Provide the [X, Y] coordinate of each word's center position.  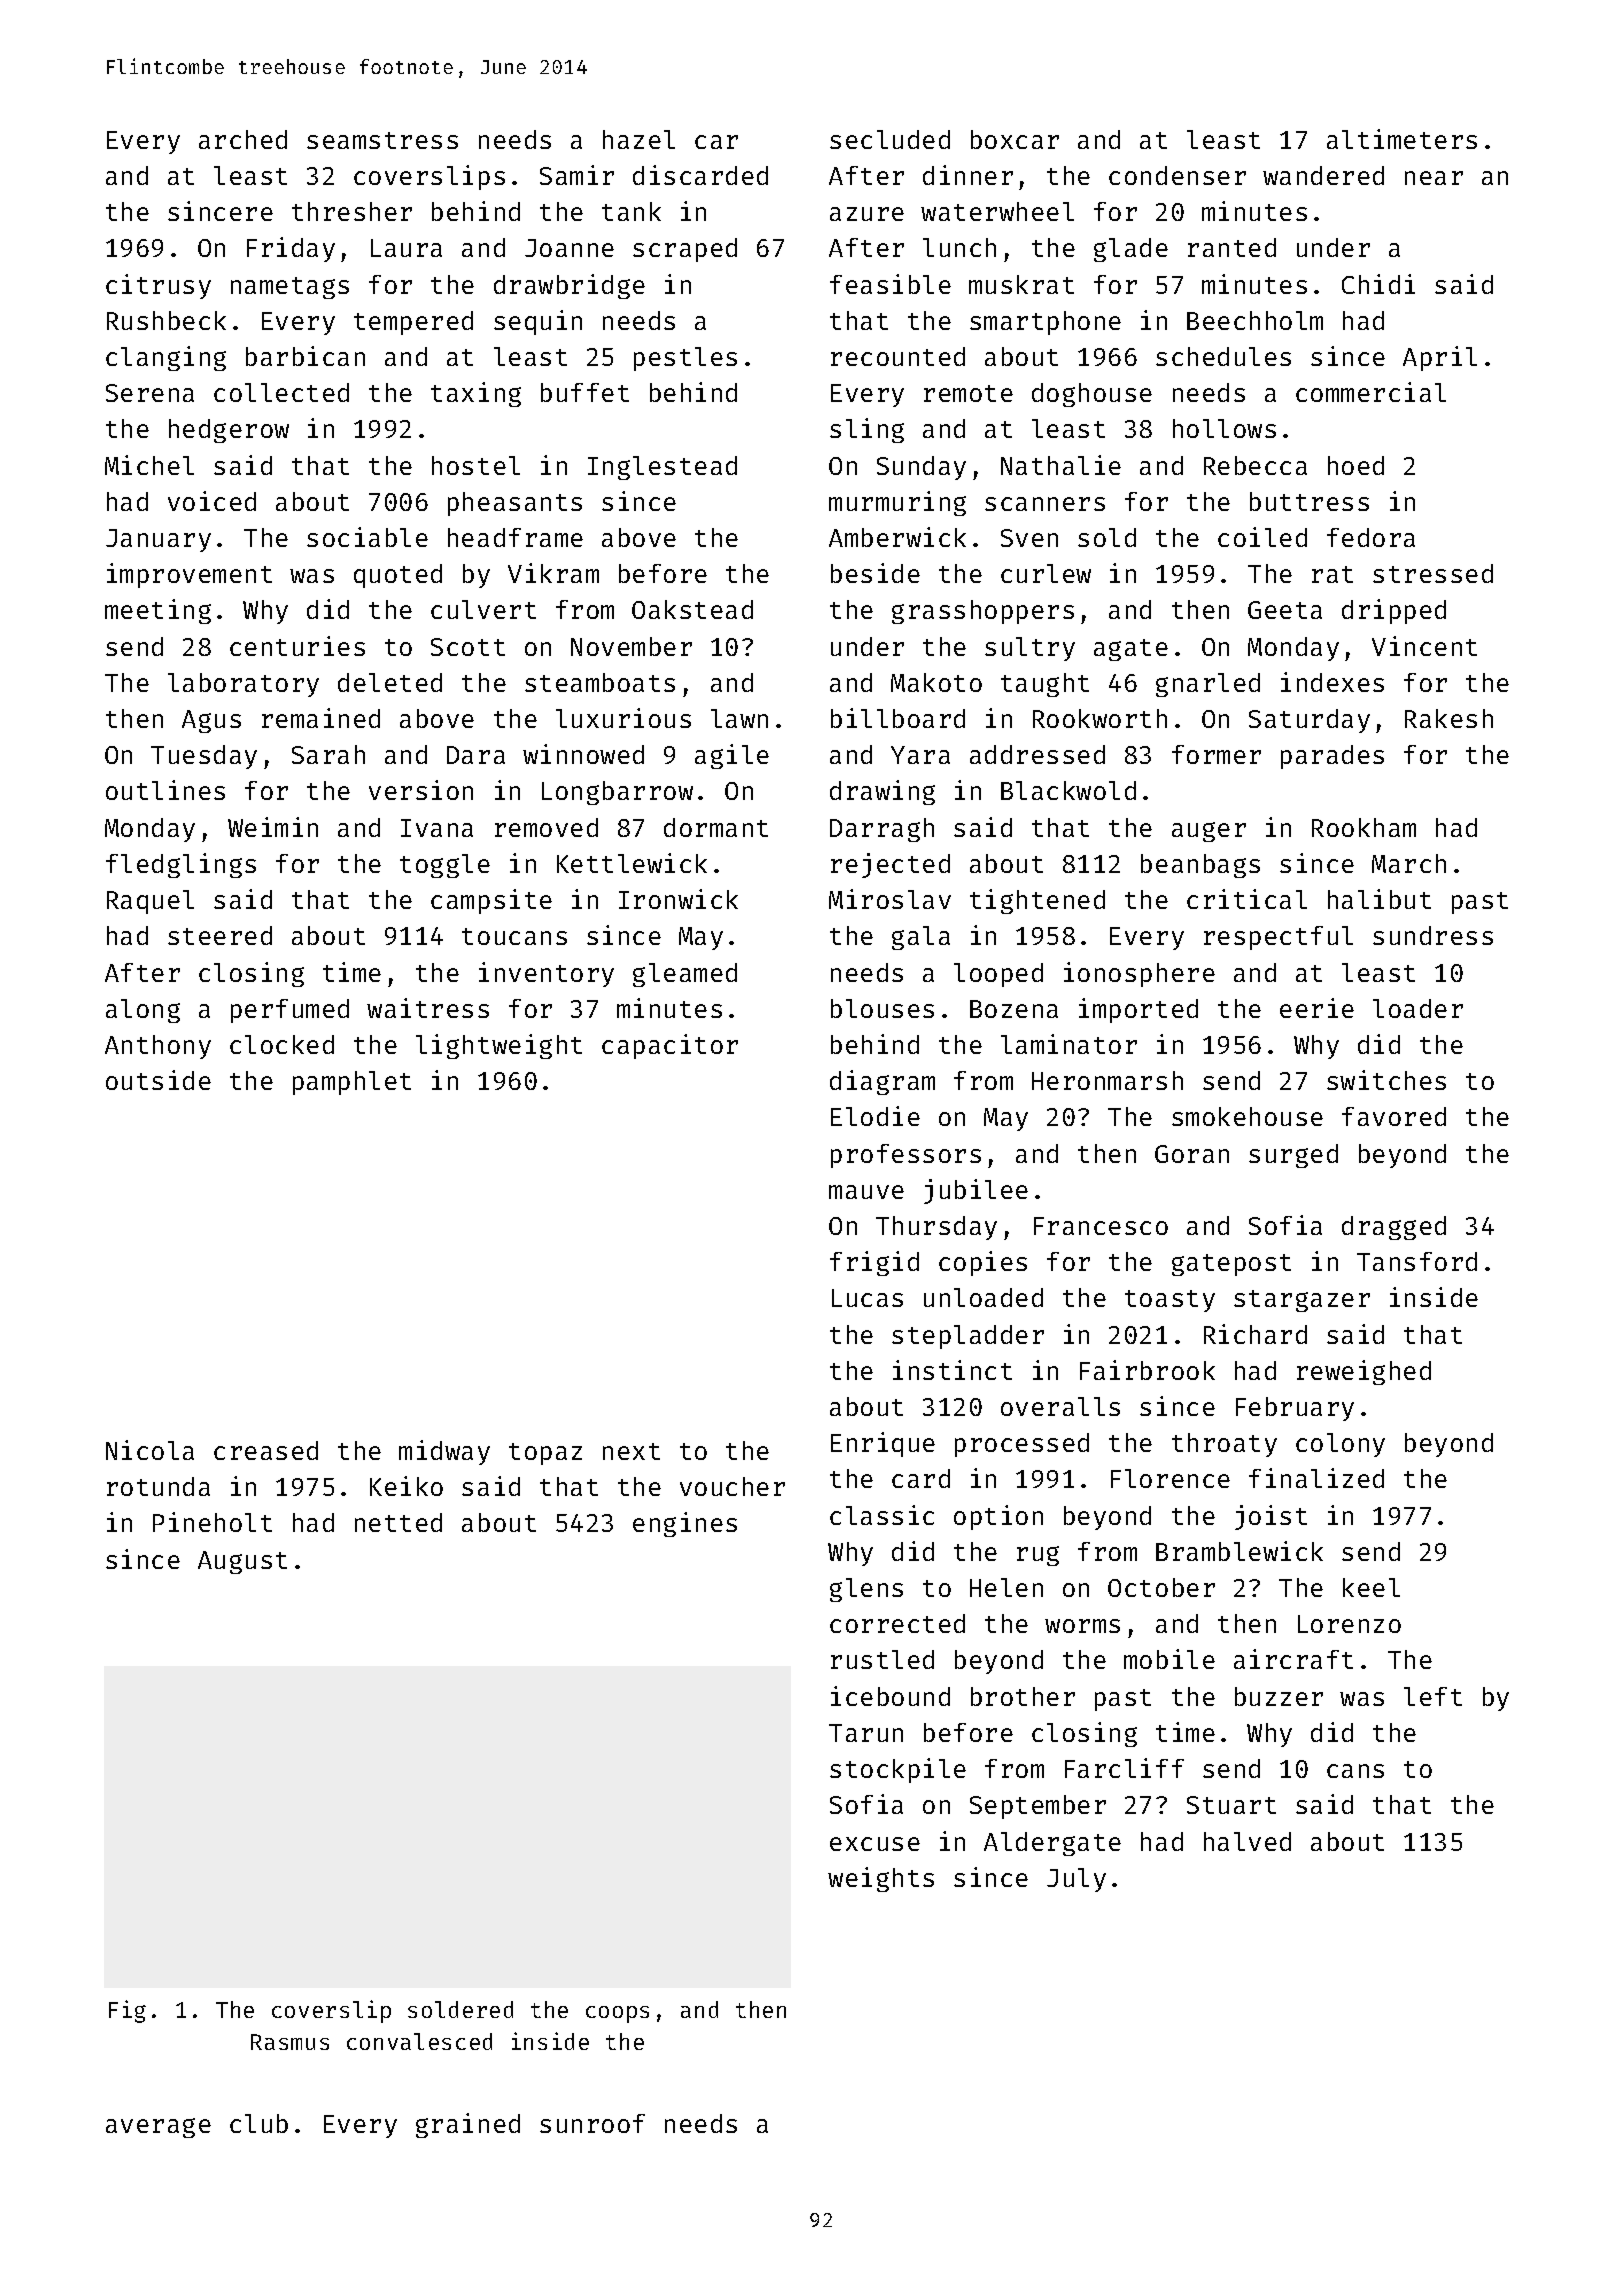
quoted [398, 576]
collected [281, 392]
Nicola [150, 1450]
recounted [898, 356]
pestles [685, 359]
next [631, 1451]
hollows [1224, 428]
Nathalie [1061, 465]
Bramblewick [1239, 1551]
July [1076, 1880]
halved [1247, 1841]
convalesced [419, 2041]
